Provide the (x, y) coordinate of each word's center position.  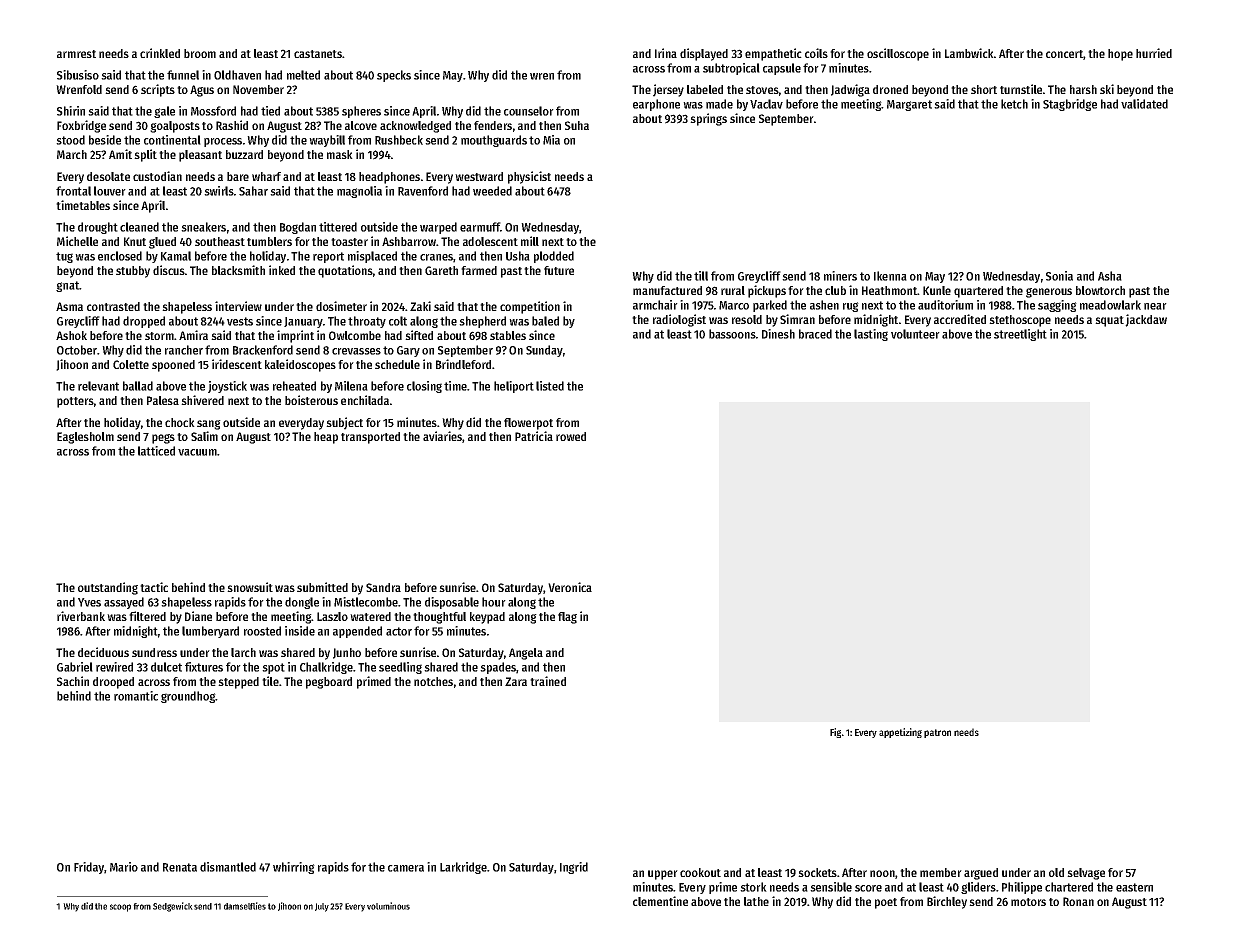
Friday (89, 868)
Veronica (570, 587)
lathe (756, 901)
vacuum (197, 452)
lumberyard (210, 632)
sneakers (203, 227)
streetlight (1020, 335)
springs (708, 119)
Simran (797, 319)
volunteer (915, 334)
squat (1109, 321)
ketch (1014, 104)
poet (886, 903)
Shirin (71, 111)
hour (494, 602)
